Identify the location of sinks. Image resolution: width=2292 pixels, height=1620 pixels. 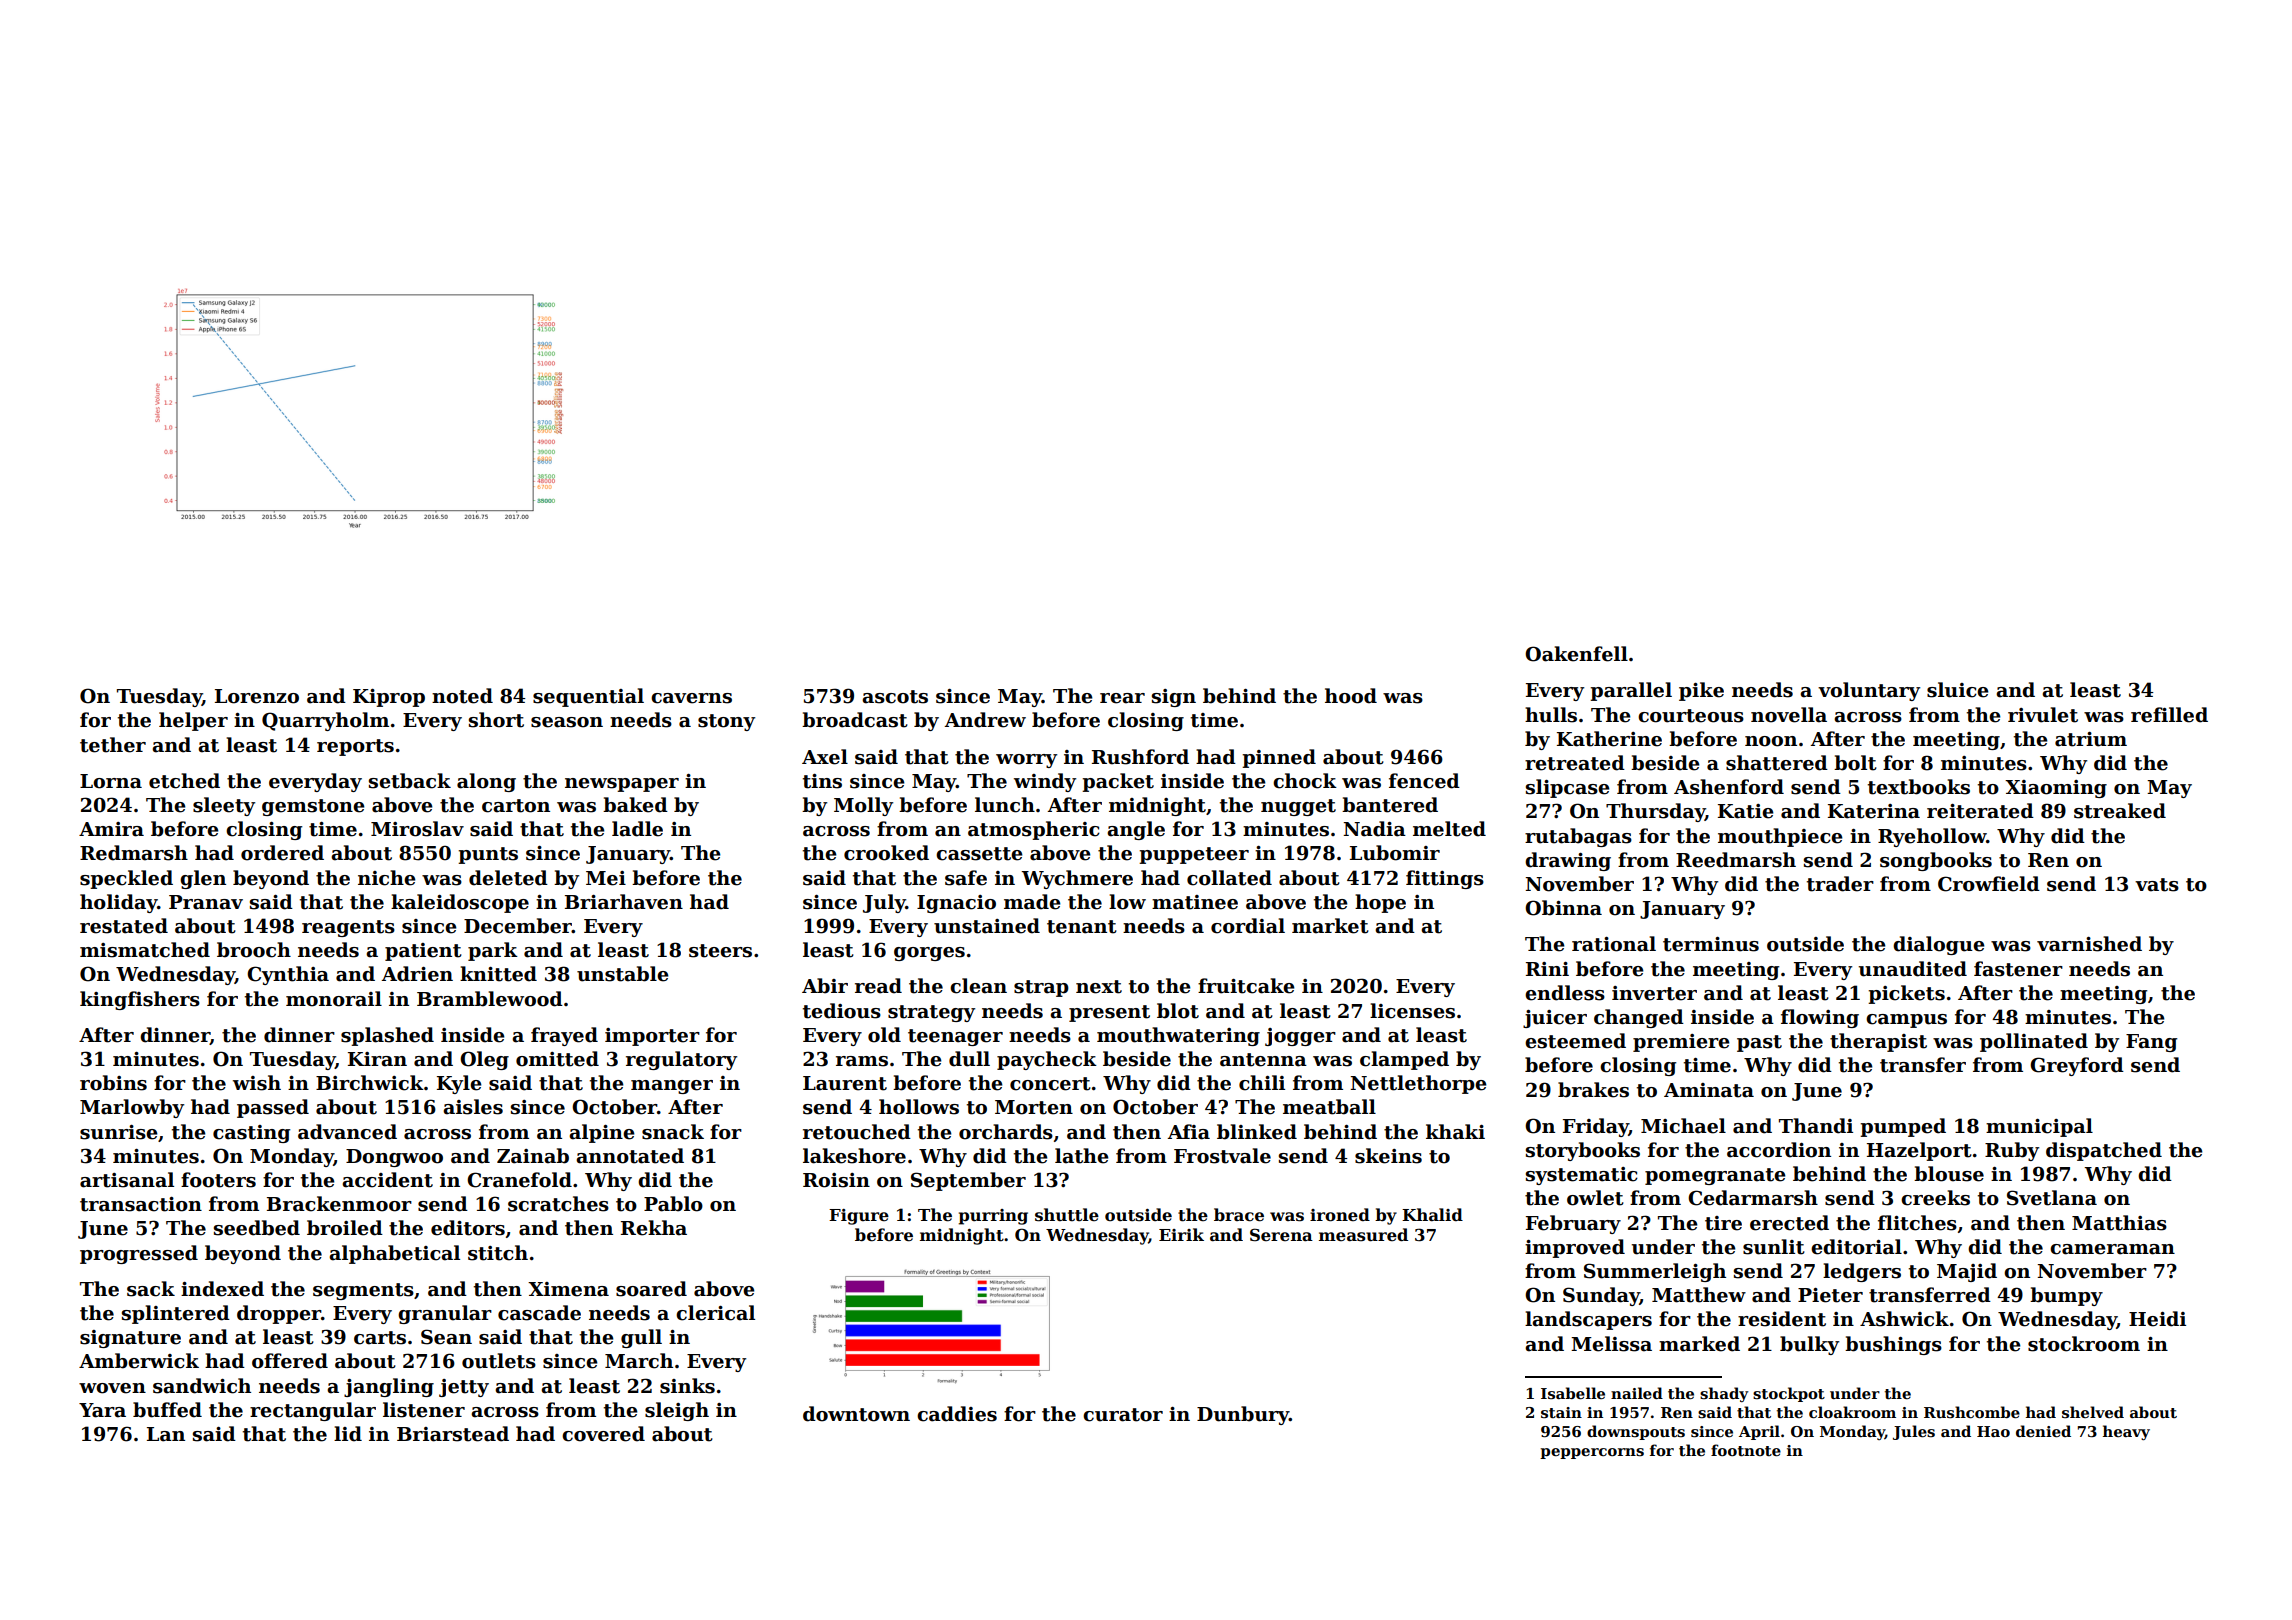
(687, 1386).
